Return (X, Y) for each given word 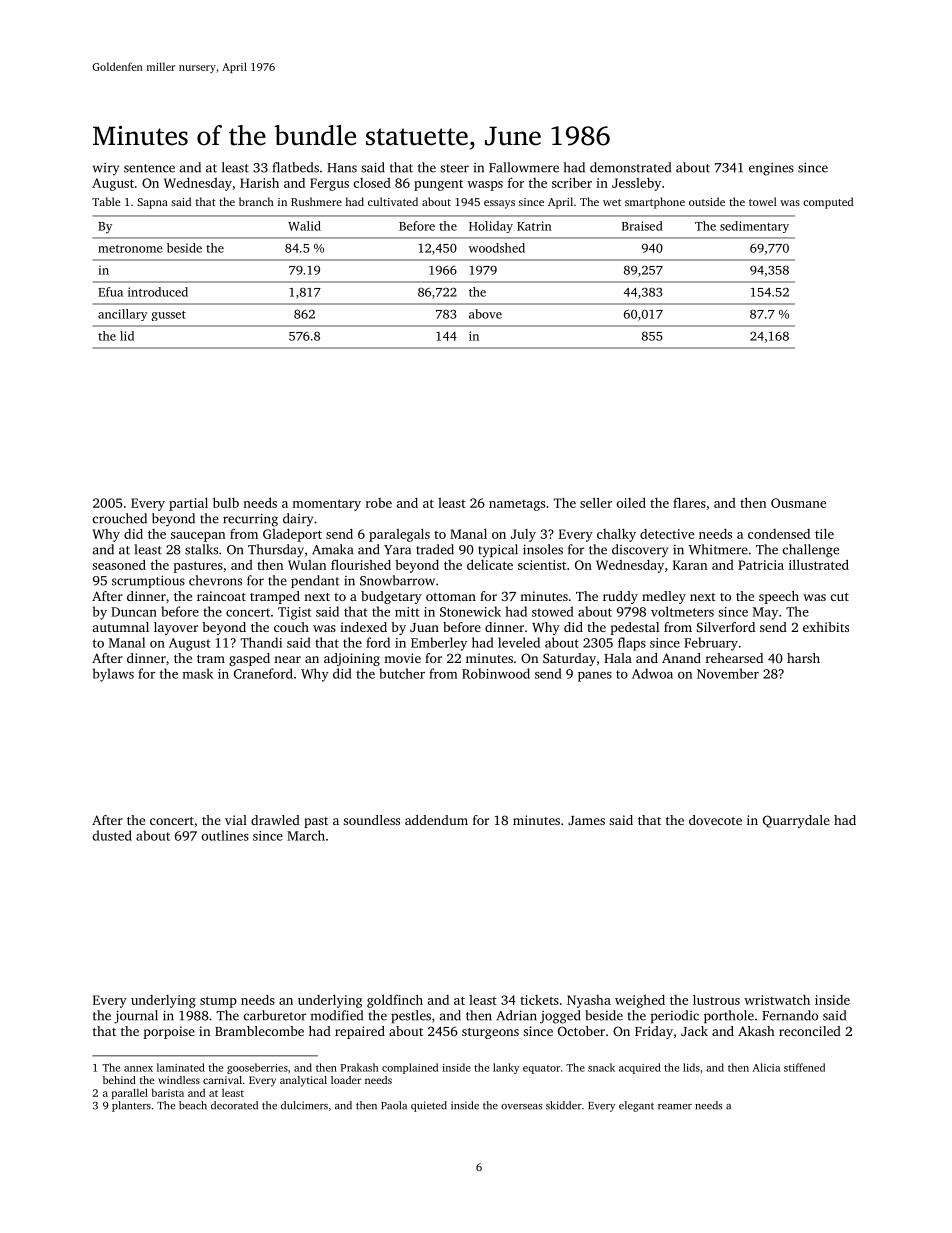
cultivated (393, 201)
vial (236, 820)
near (287, 659)
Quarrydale (796, 821)
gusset (168, 316)
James (586, 820)
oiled (631, 502)
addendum (436, 820)
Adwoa (652, 673)
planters (131, 1106)
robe (379, 503)
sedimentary (754, 227)
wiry (106, 169)
